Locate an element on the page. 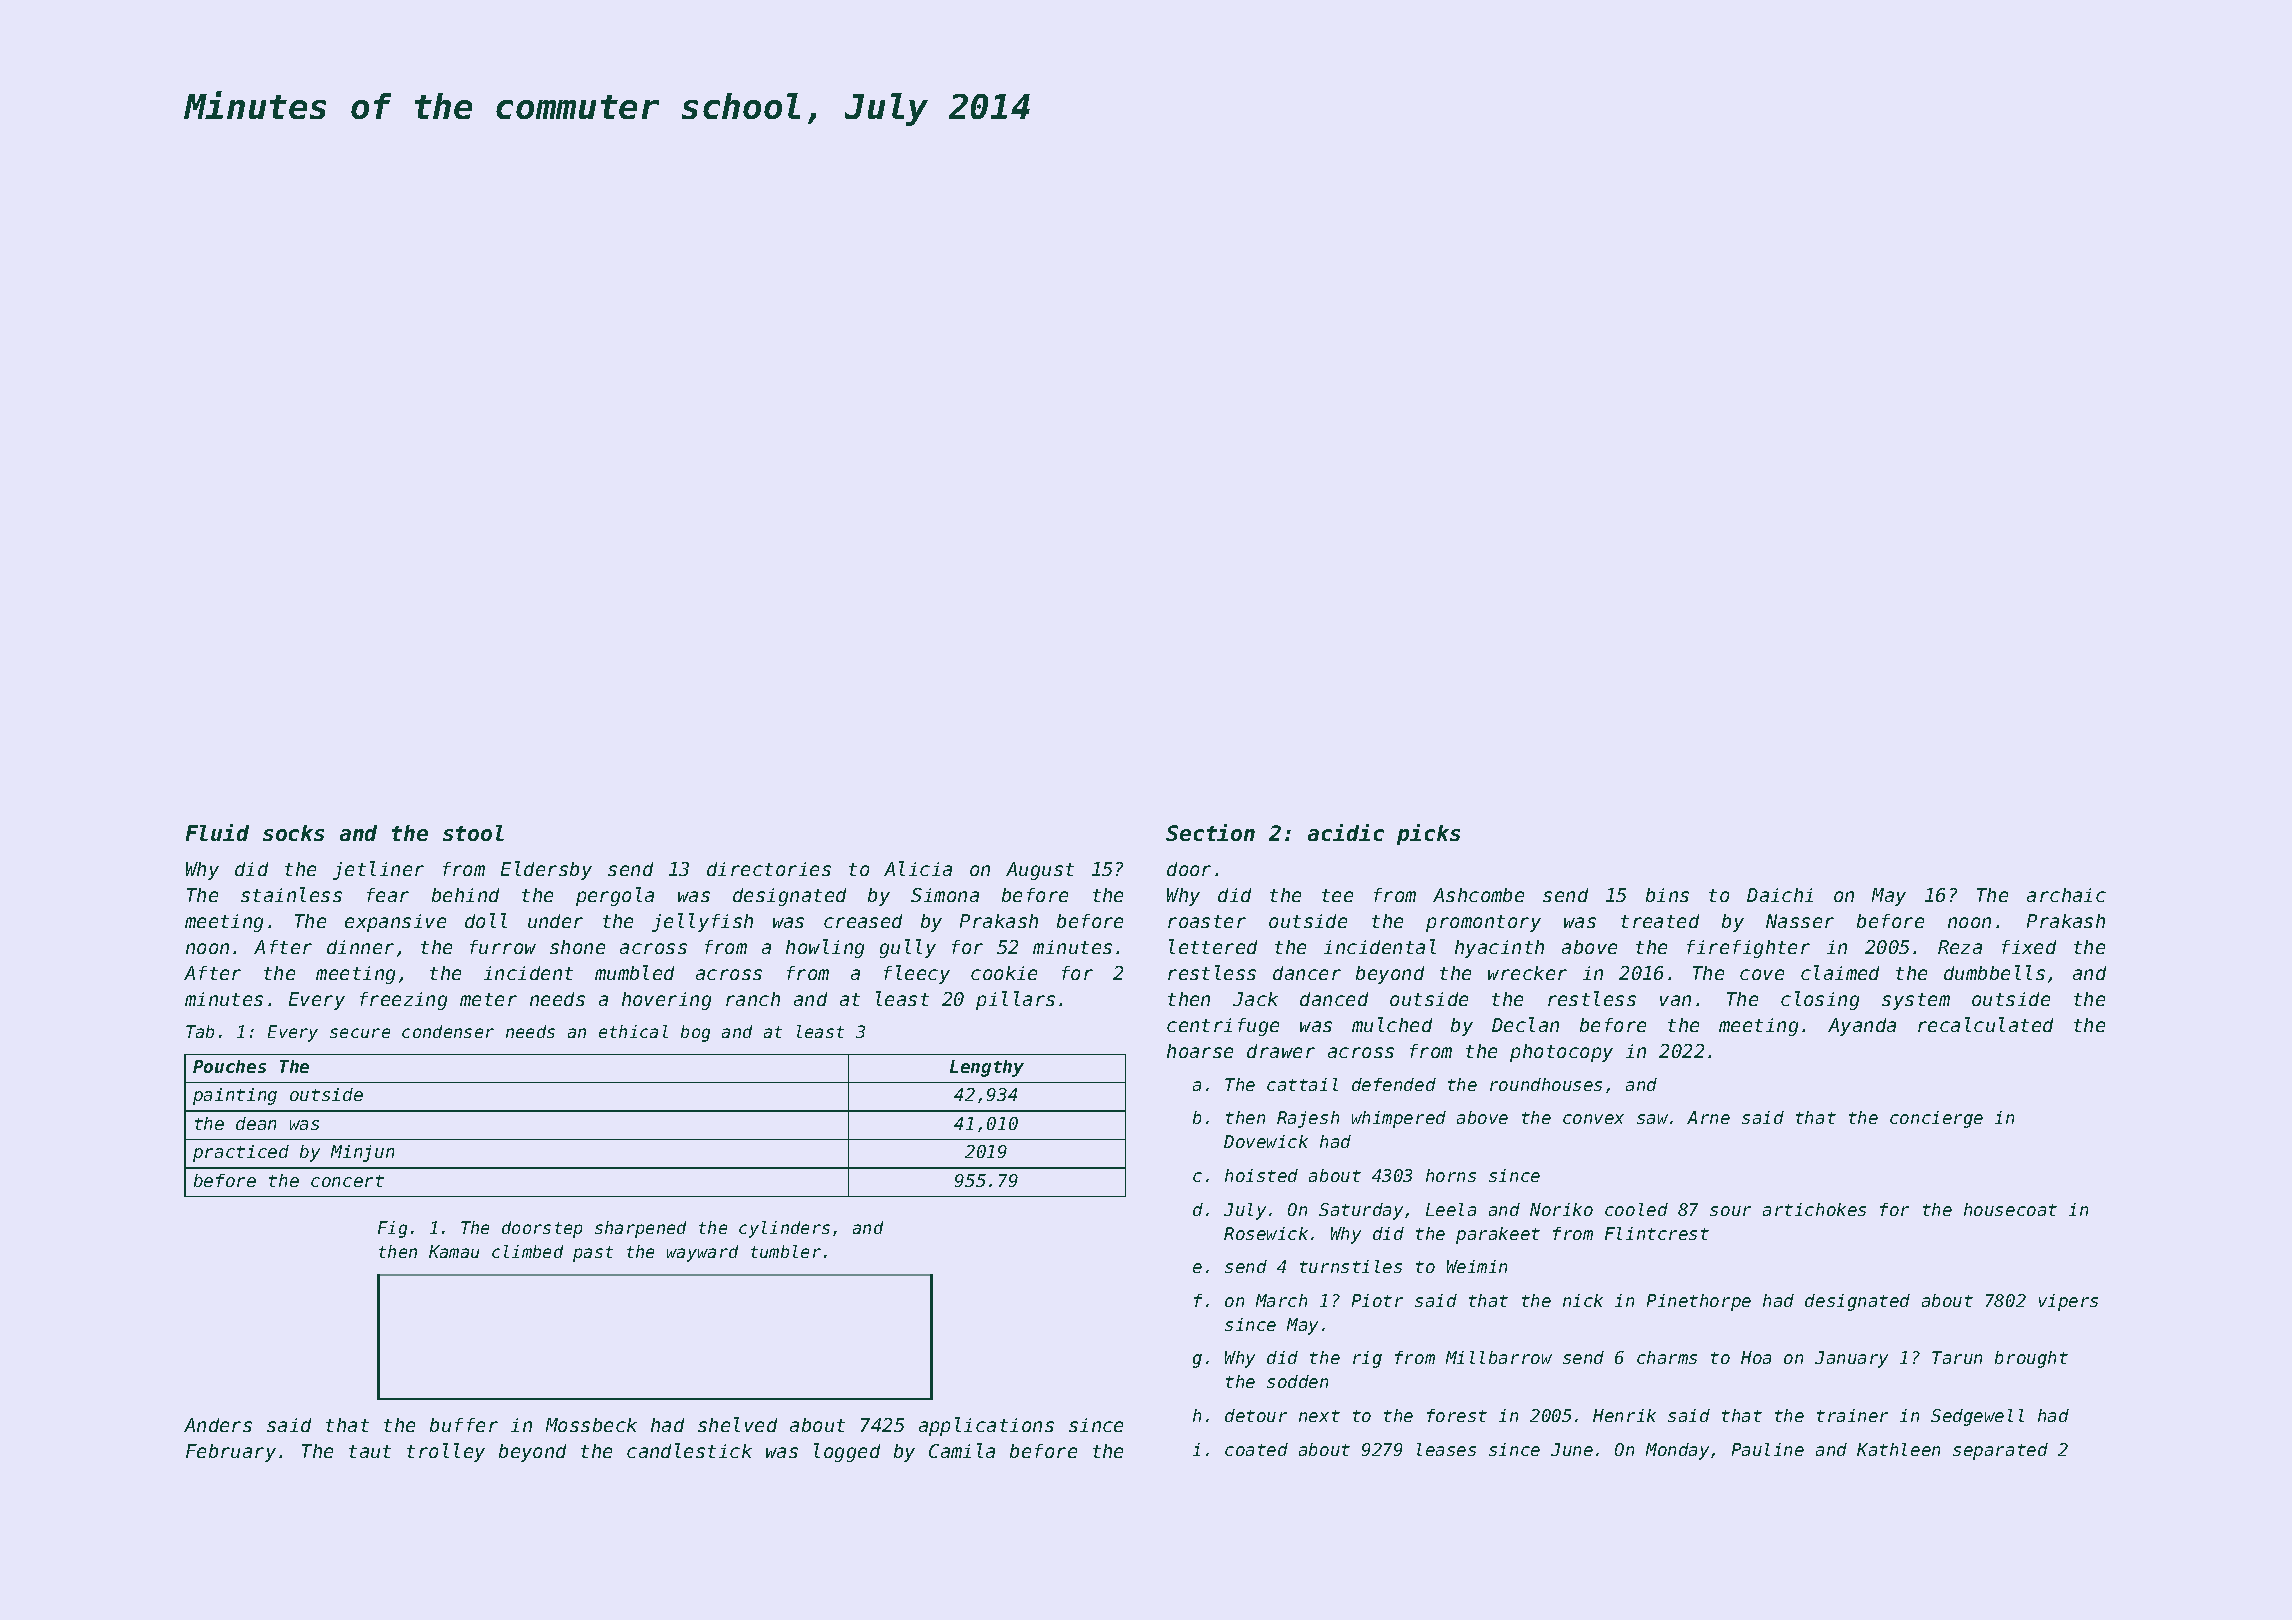 This image has width=2292, height=1620. hoisted is located at coordinates (1261, 1175).
